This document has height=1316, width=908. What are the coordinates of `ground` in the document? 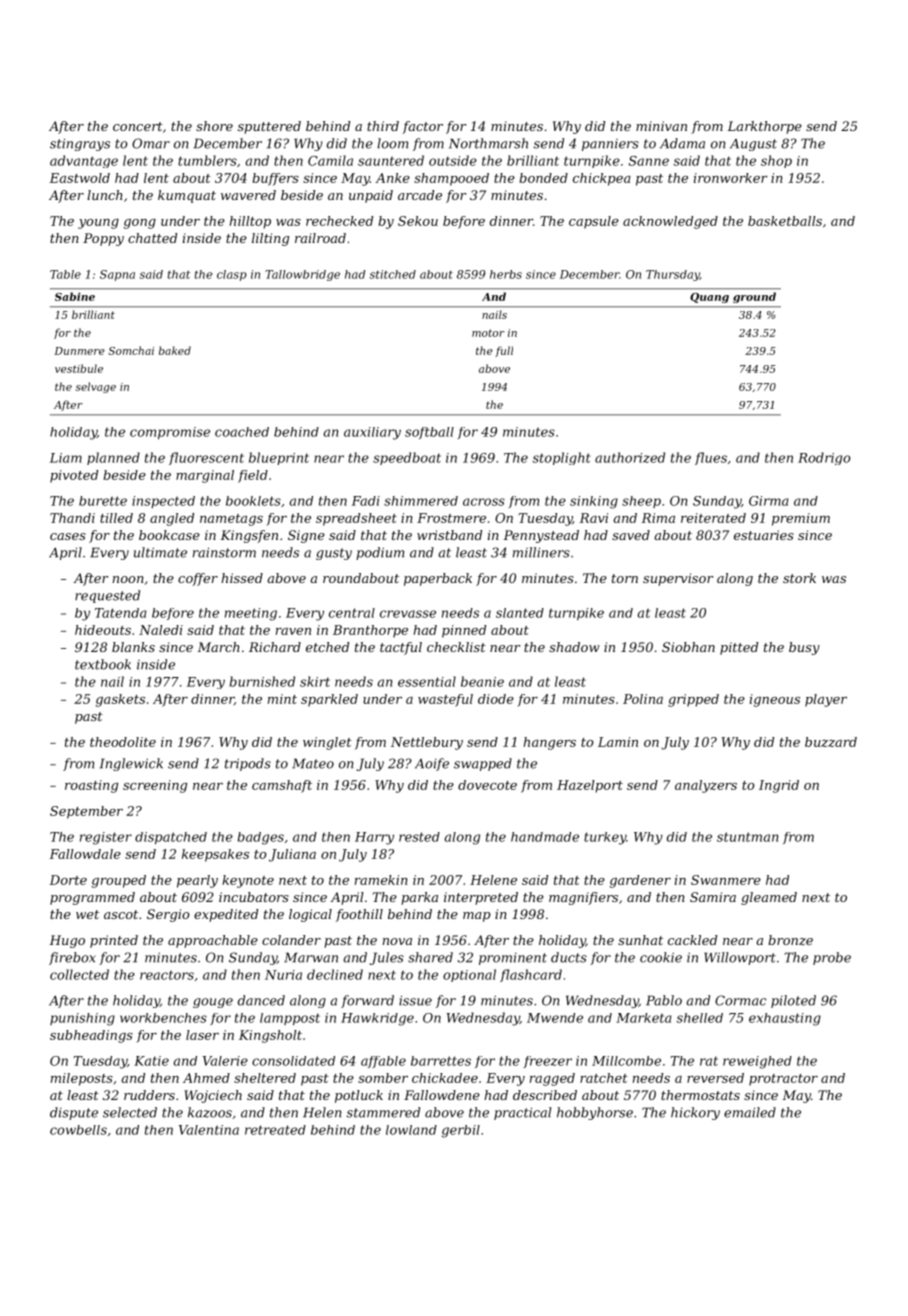 It's located at (754, 297).
